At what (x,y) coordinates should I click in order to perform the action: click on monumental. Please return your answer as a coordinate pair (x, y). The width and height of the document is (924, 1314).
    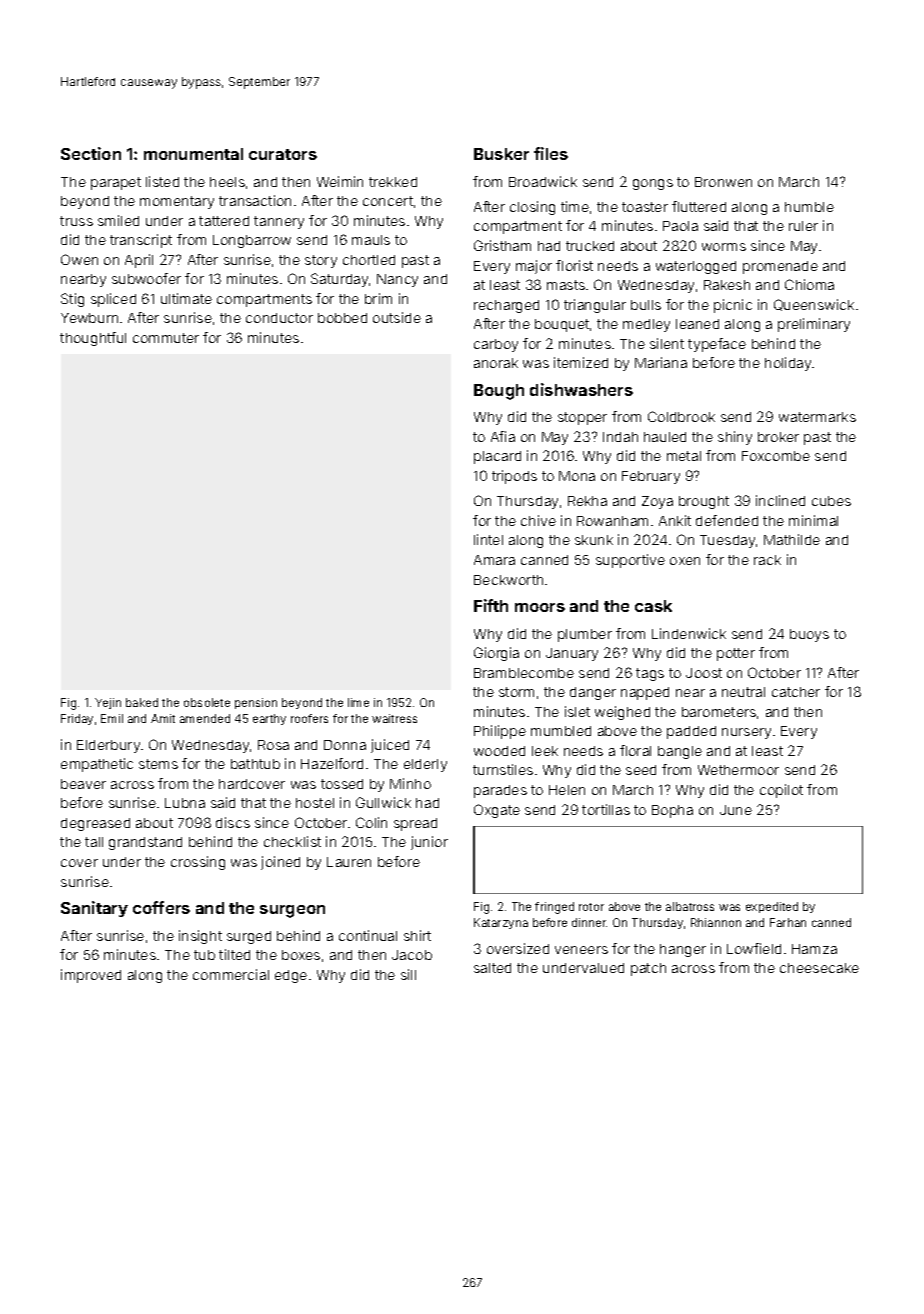
    Looking at the image, I should click on (193, 154).
